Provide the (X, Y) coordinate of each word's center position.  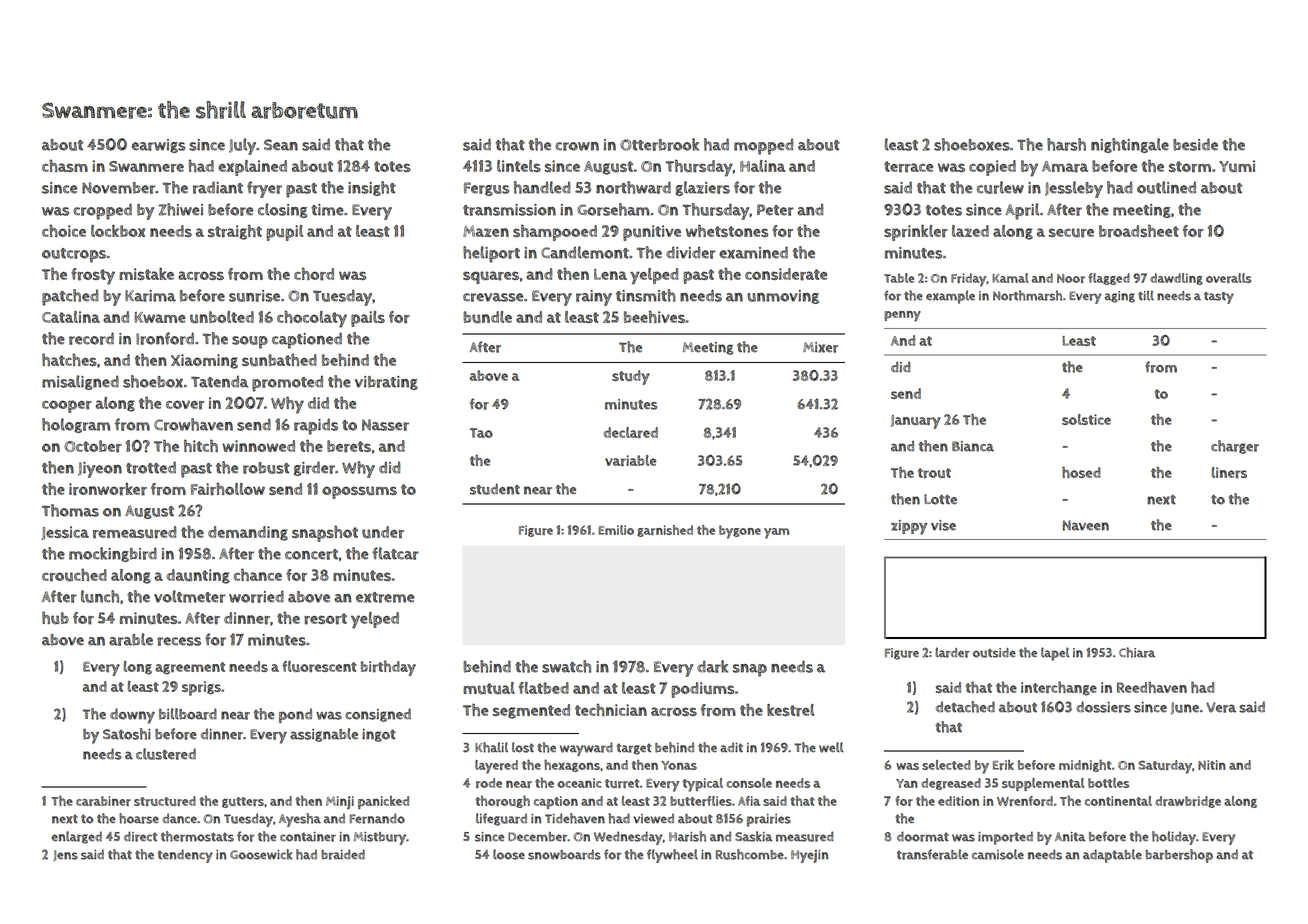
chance (258, 575)
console (749, 783)
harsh (1066, 144)
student (495, 489)
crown (577, 146)
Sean (281, 145)
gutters (243, 802)
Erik (1003, 765)
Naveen (1086, 525)
